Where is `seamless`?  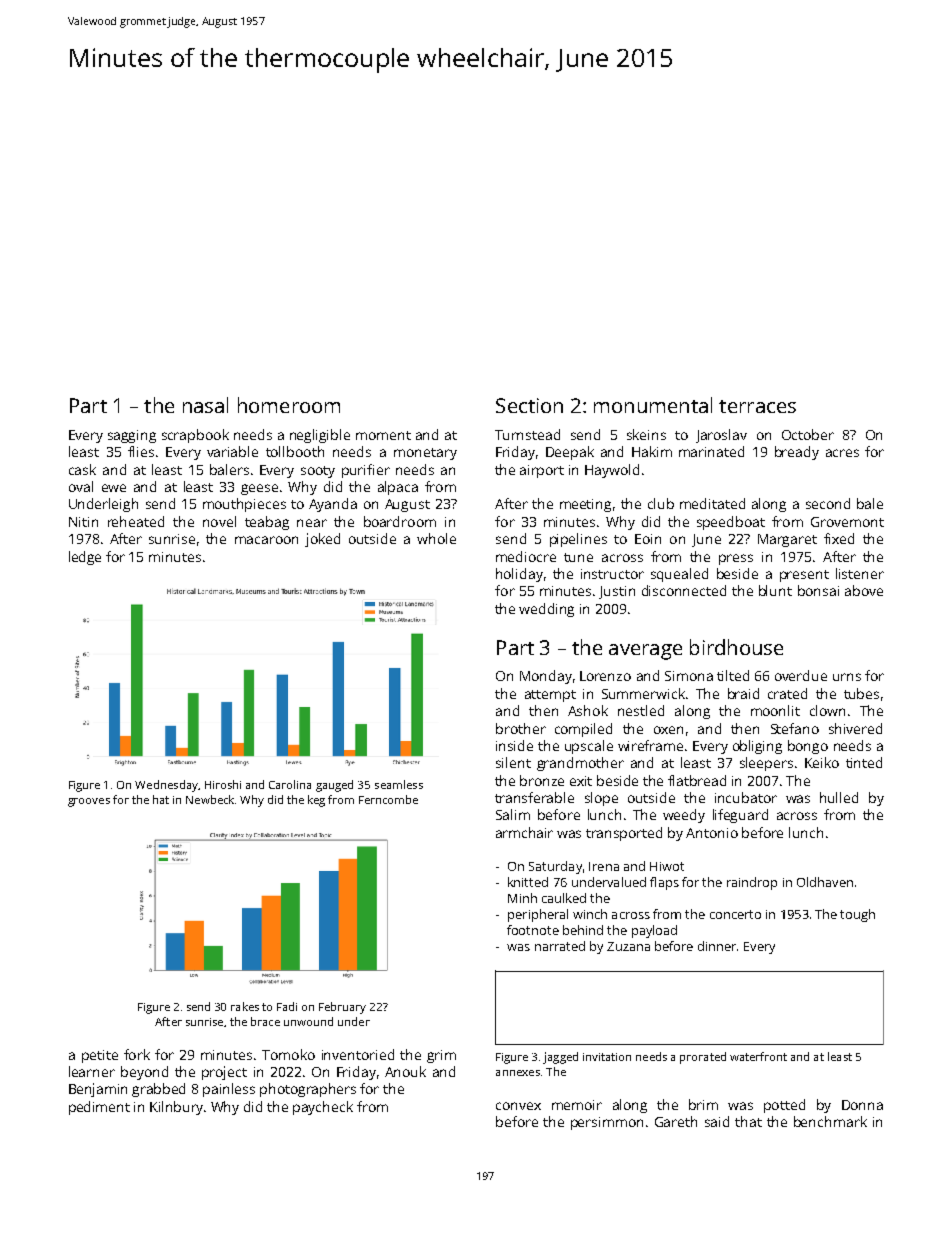
seamless is located at coordinates (399, 784).
